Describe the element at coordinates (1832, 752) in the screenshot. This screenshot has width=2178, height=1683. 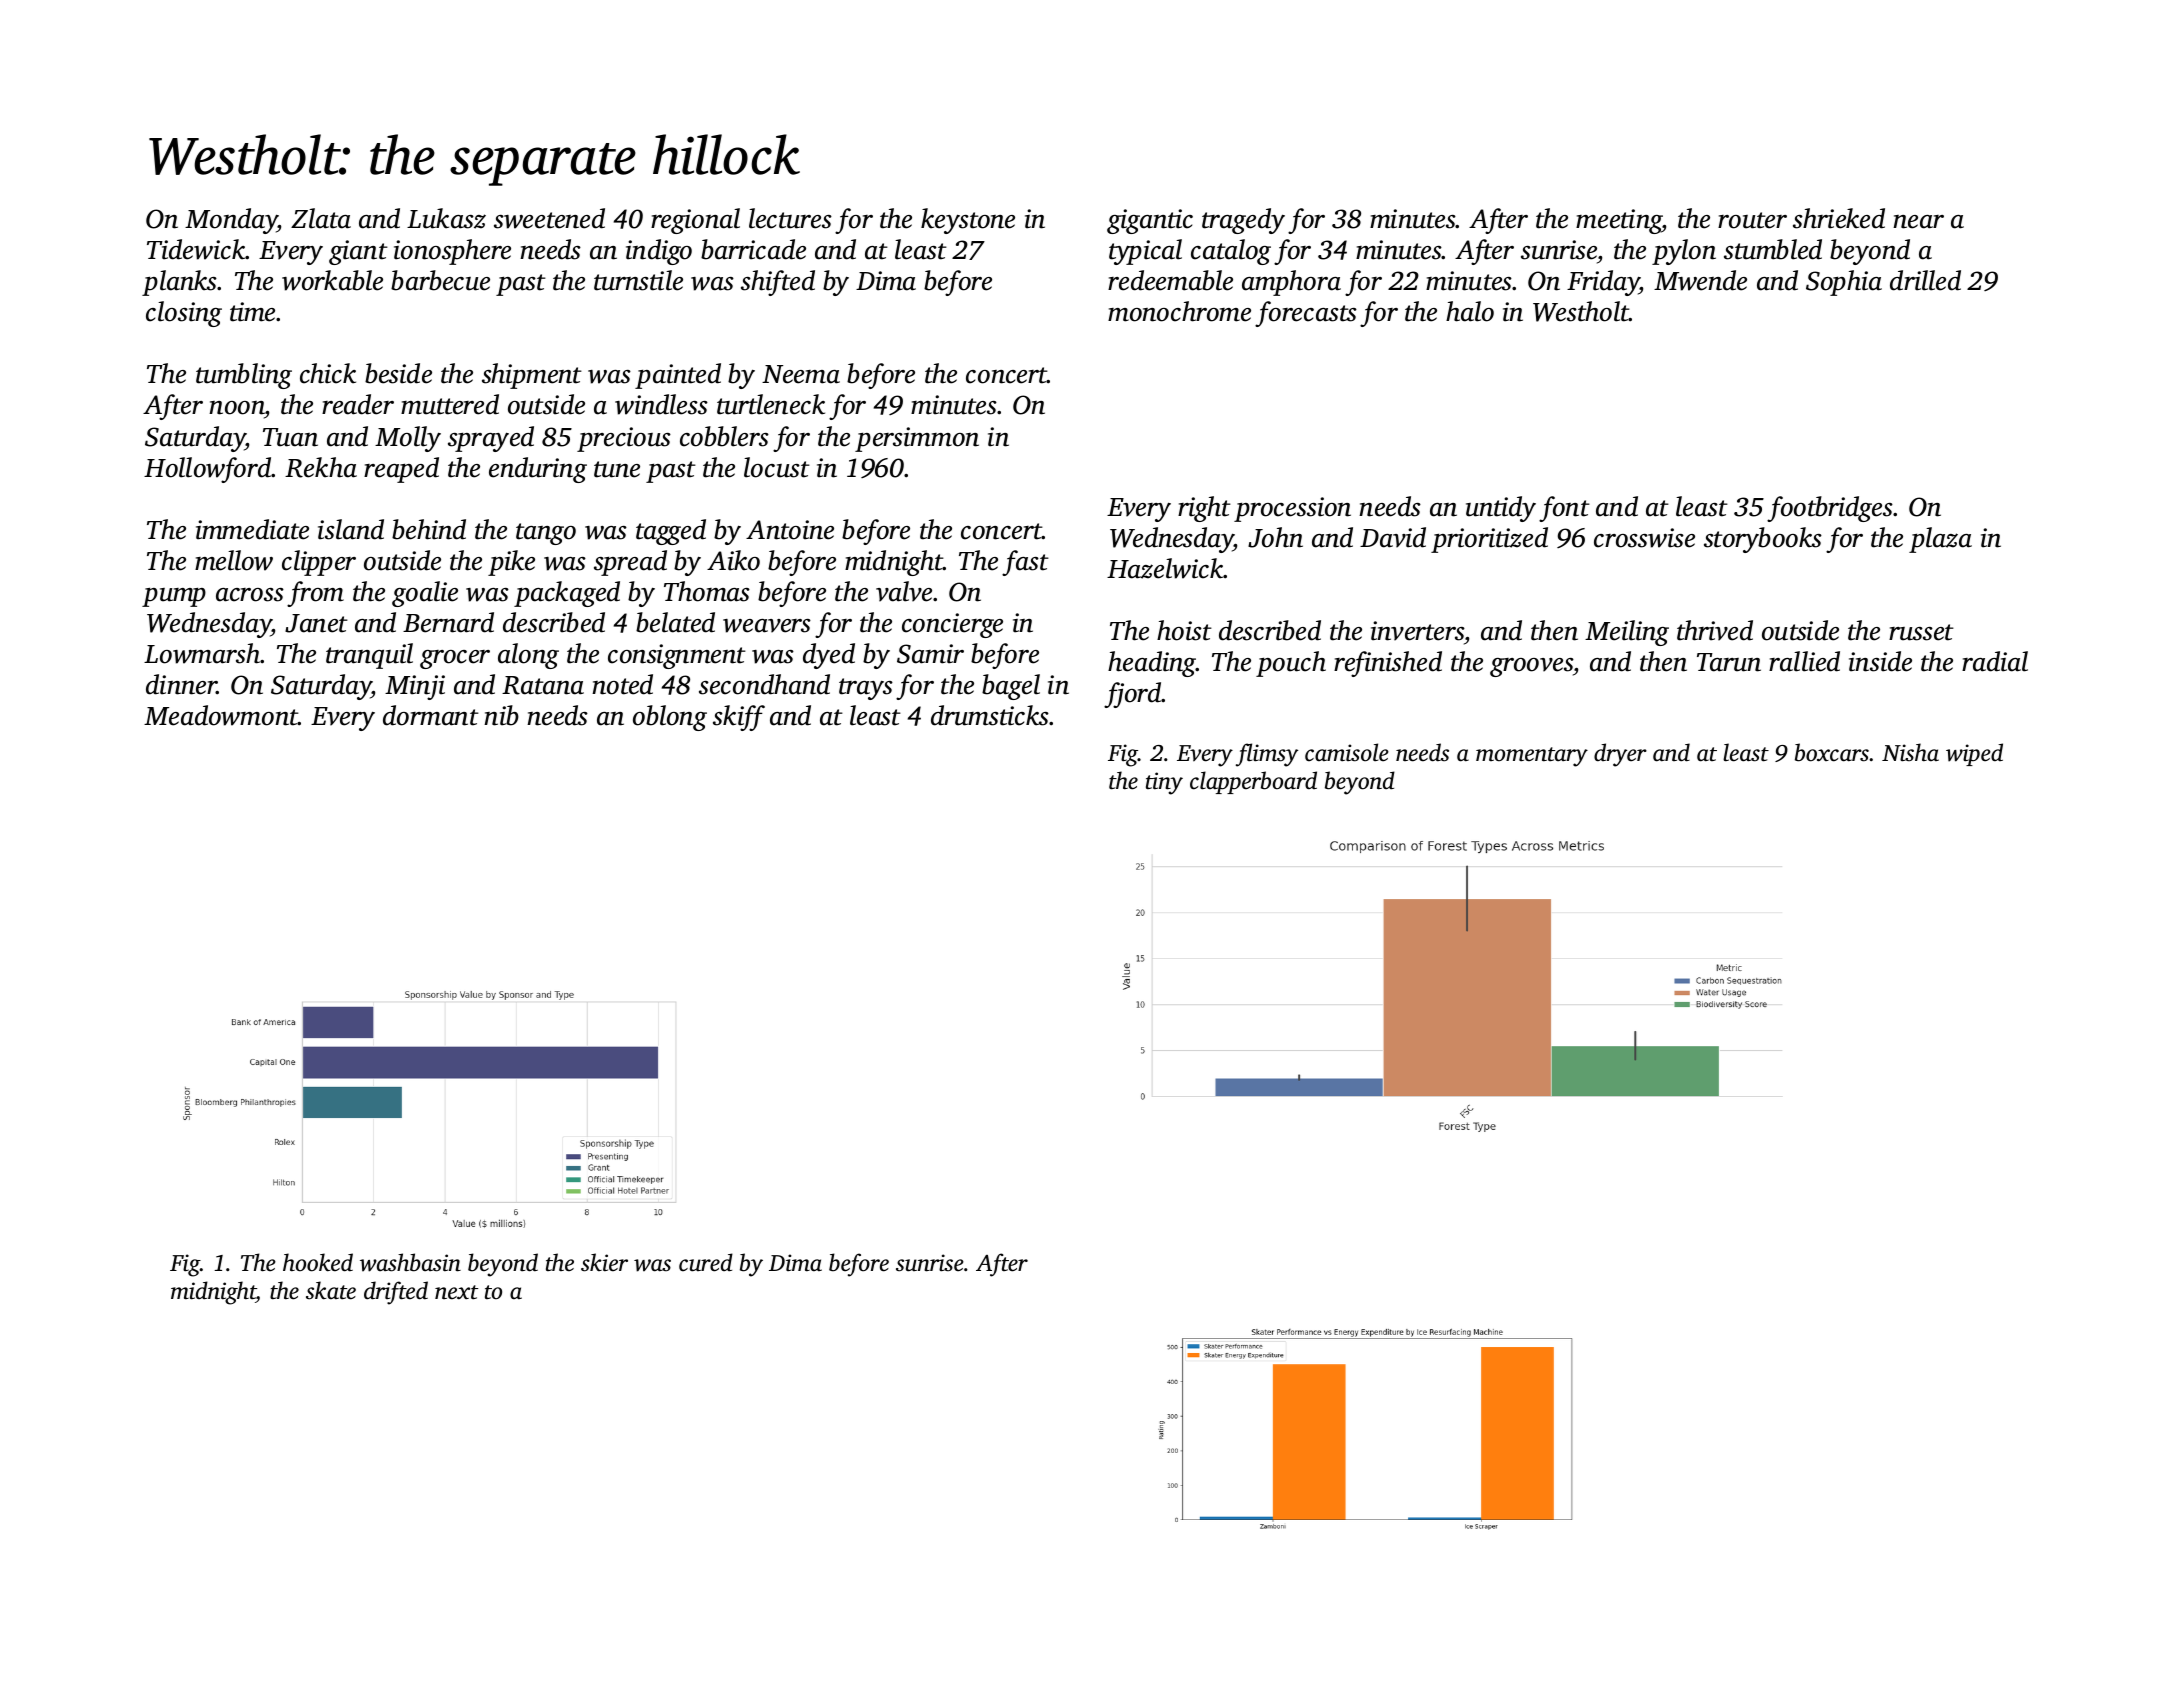
I see `boxcars` at that location.
